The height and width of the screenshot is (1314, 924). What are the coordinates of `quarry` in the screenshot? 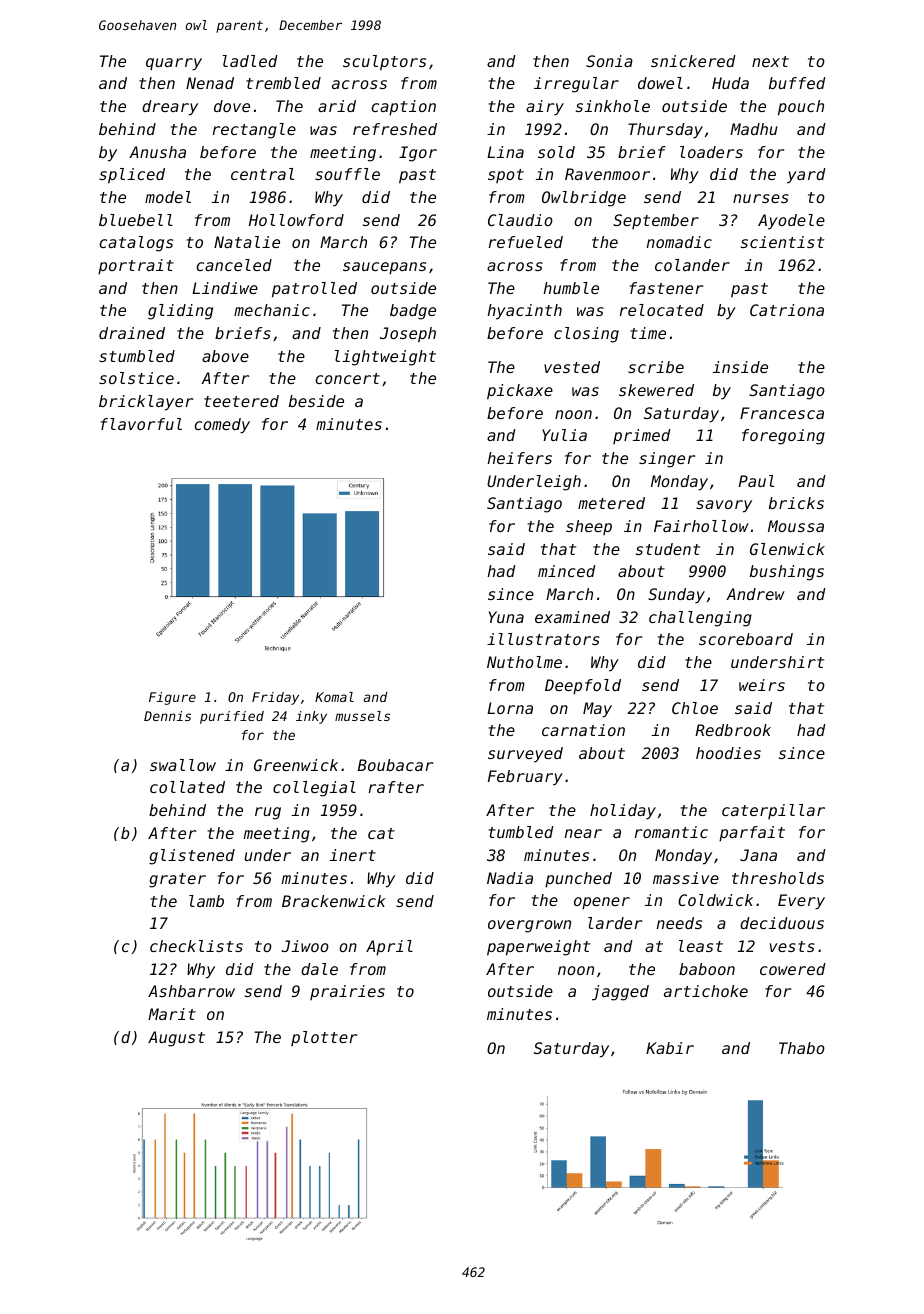 It's located at (174, 64).
